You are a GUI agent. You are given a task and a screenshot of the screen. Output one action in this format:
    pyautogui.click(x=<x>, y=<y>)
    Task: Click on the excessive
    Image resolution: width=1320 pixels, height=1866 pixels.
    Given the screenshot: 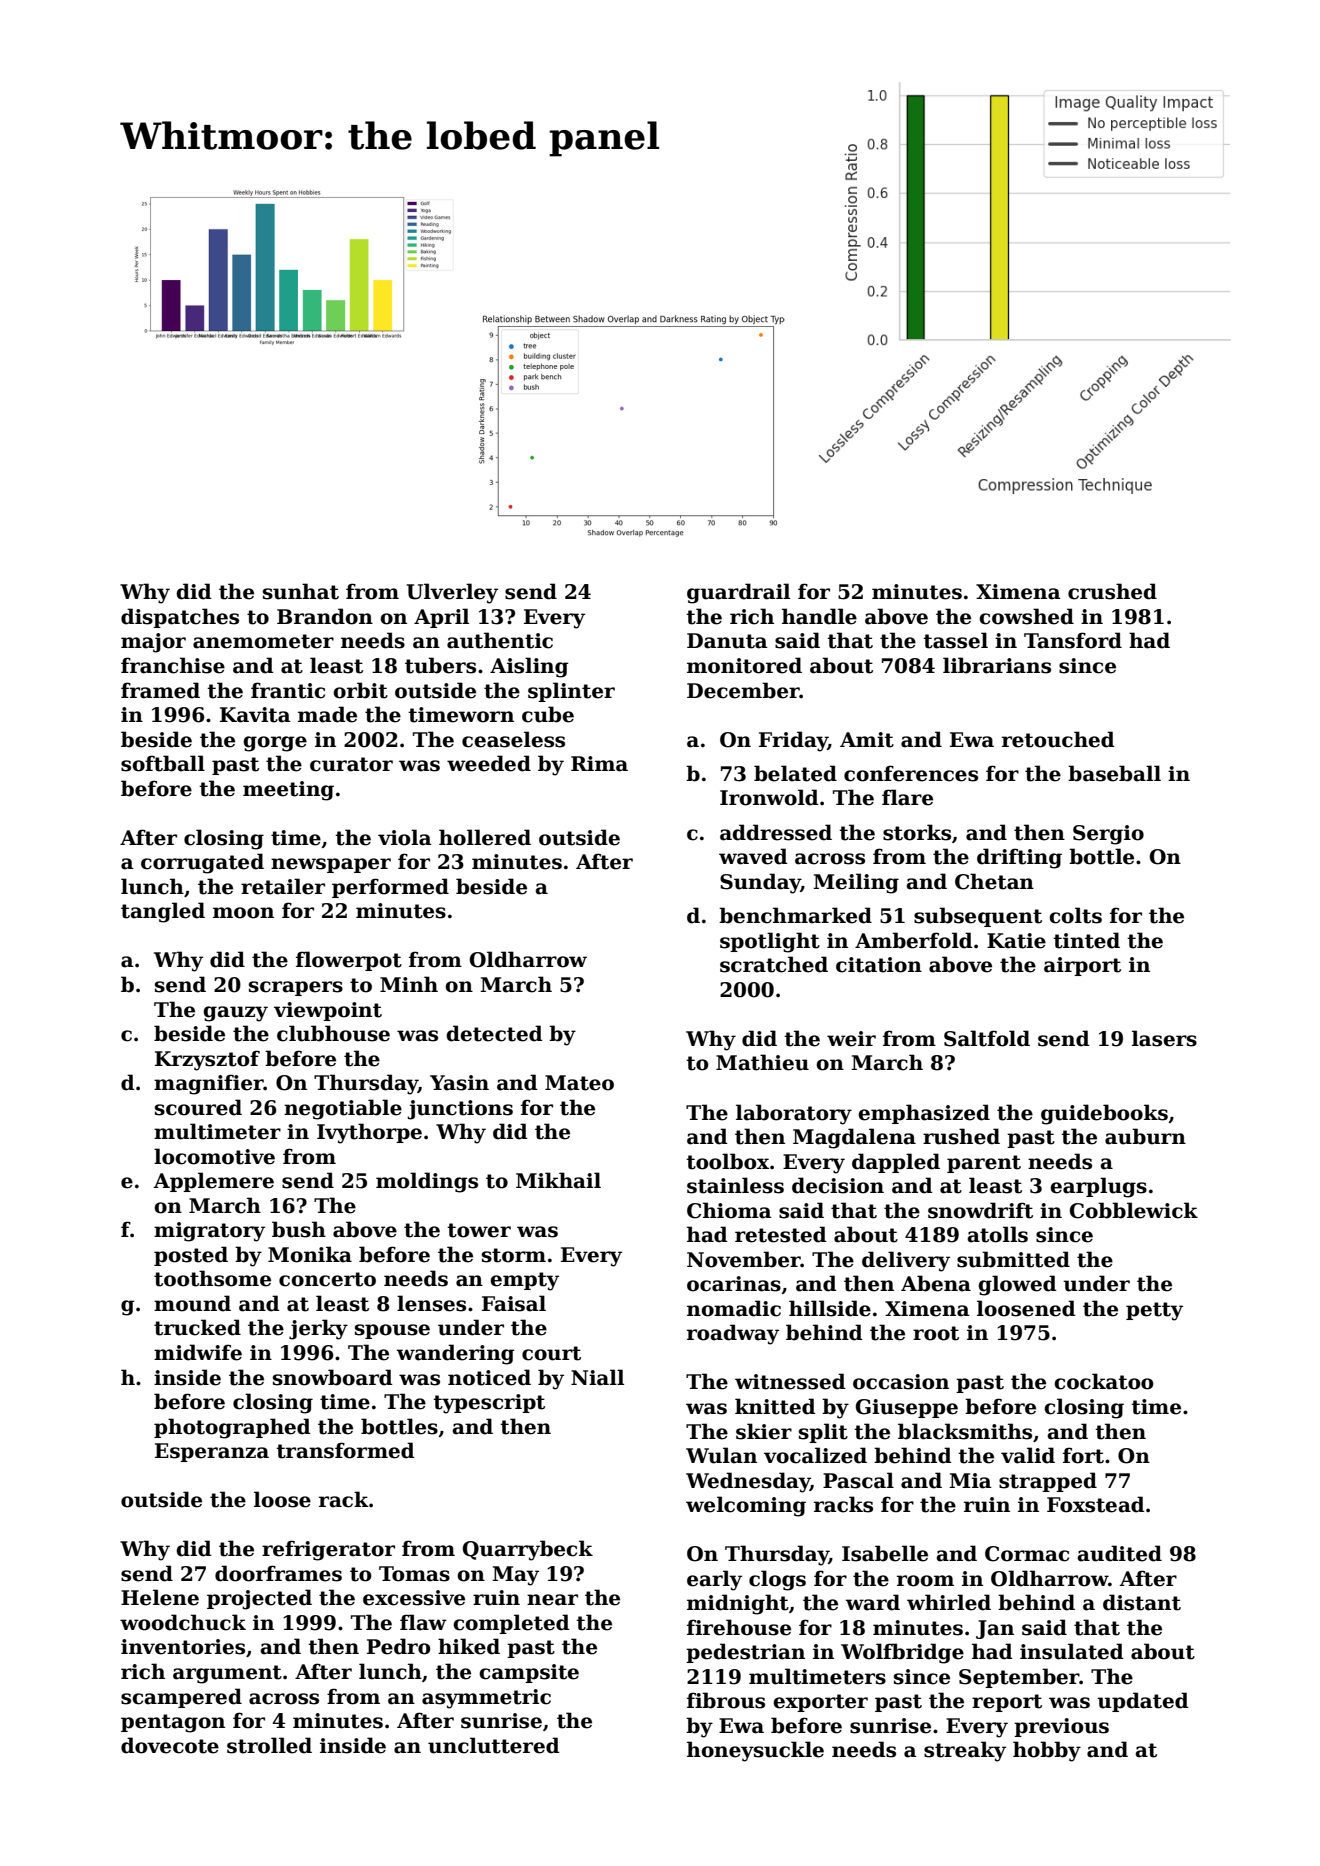 What is the action you would take?
    pyautogui.click(x=414, y=1598)
